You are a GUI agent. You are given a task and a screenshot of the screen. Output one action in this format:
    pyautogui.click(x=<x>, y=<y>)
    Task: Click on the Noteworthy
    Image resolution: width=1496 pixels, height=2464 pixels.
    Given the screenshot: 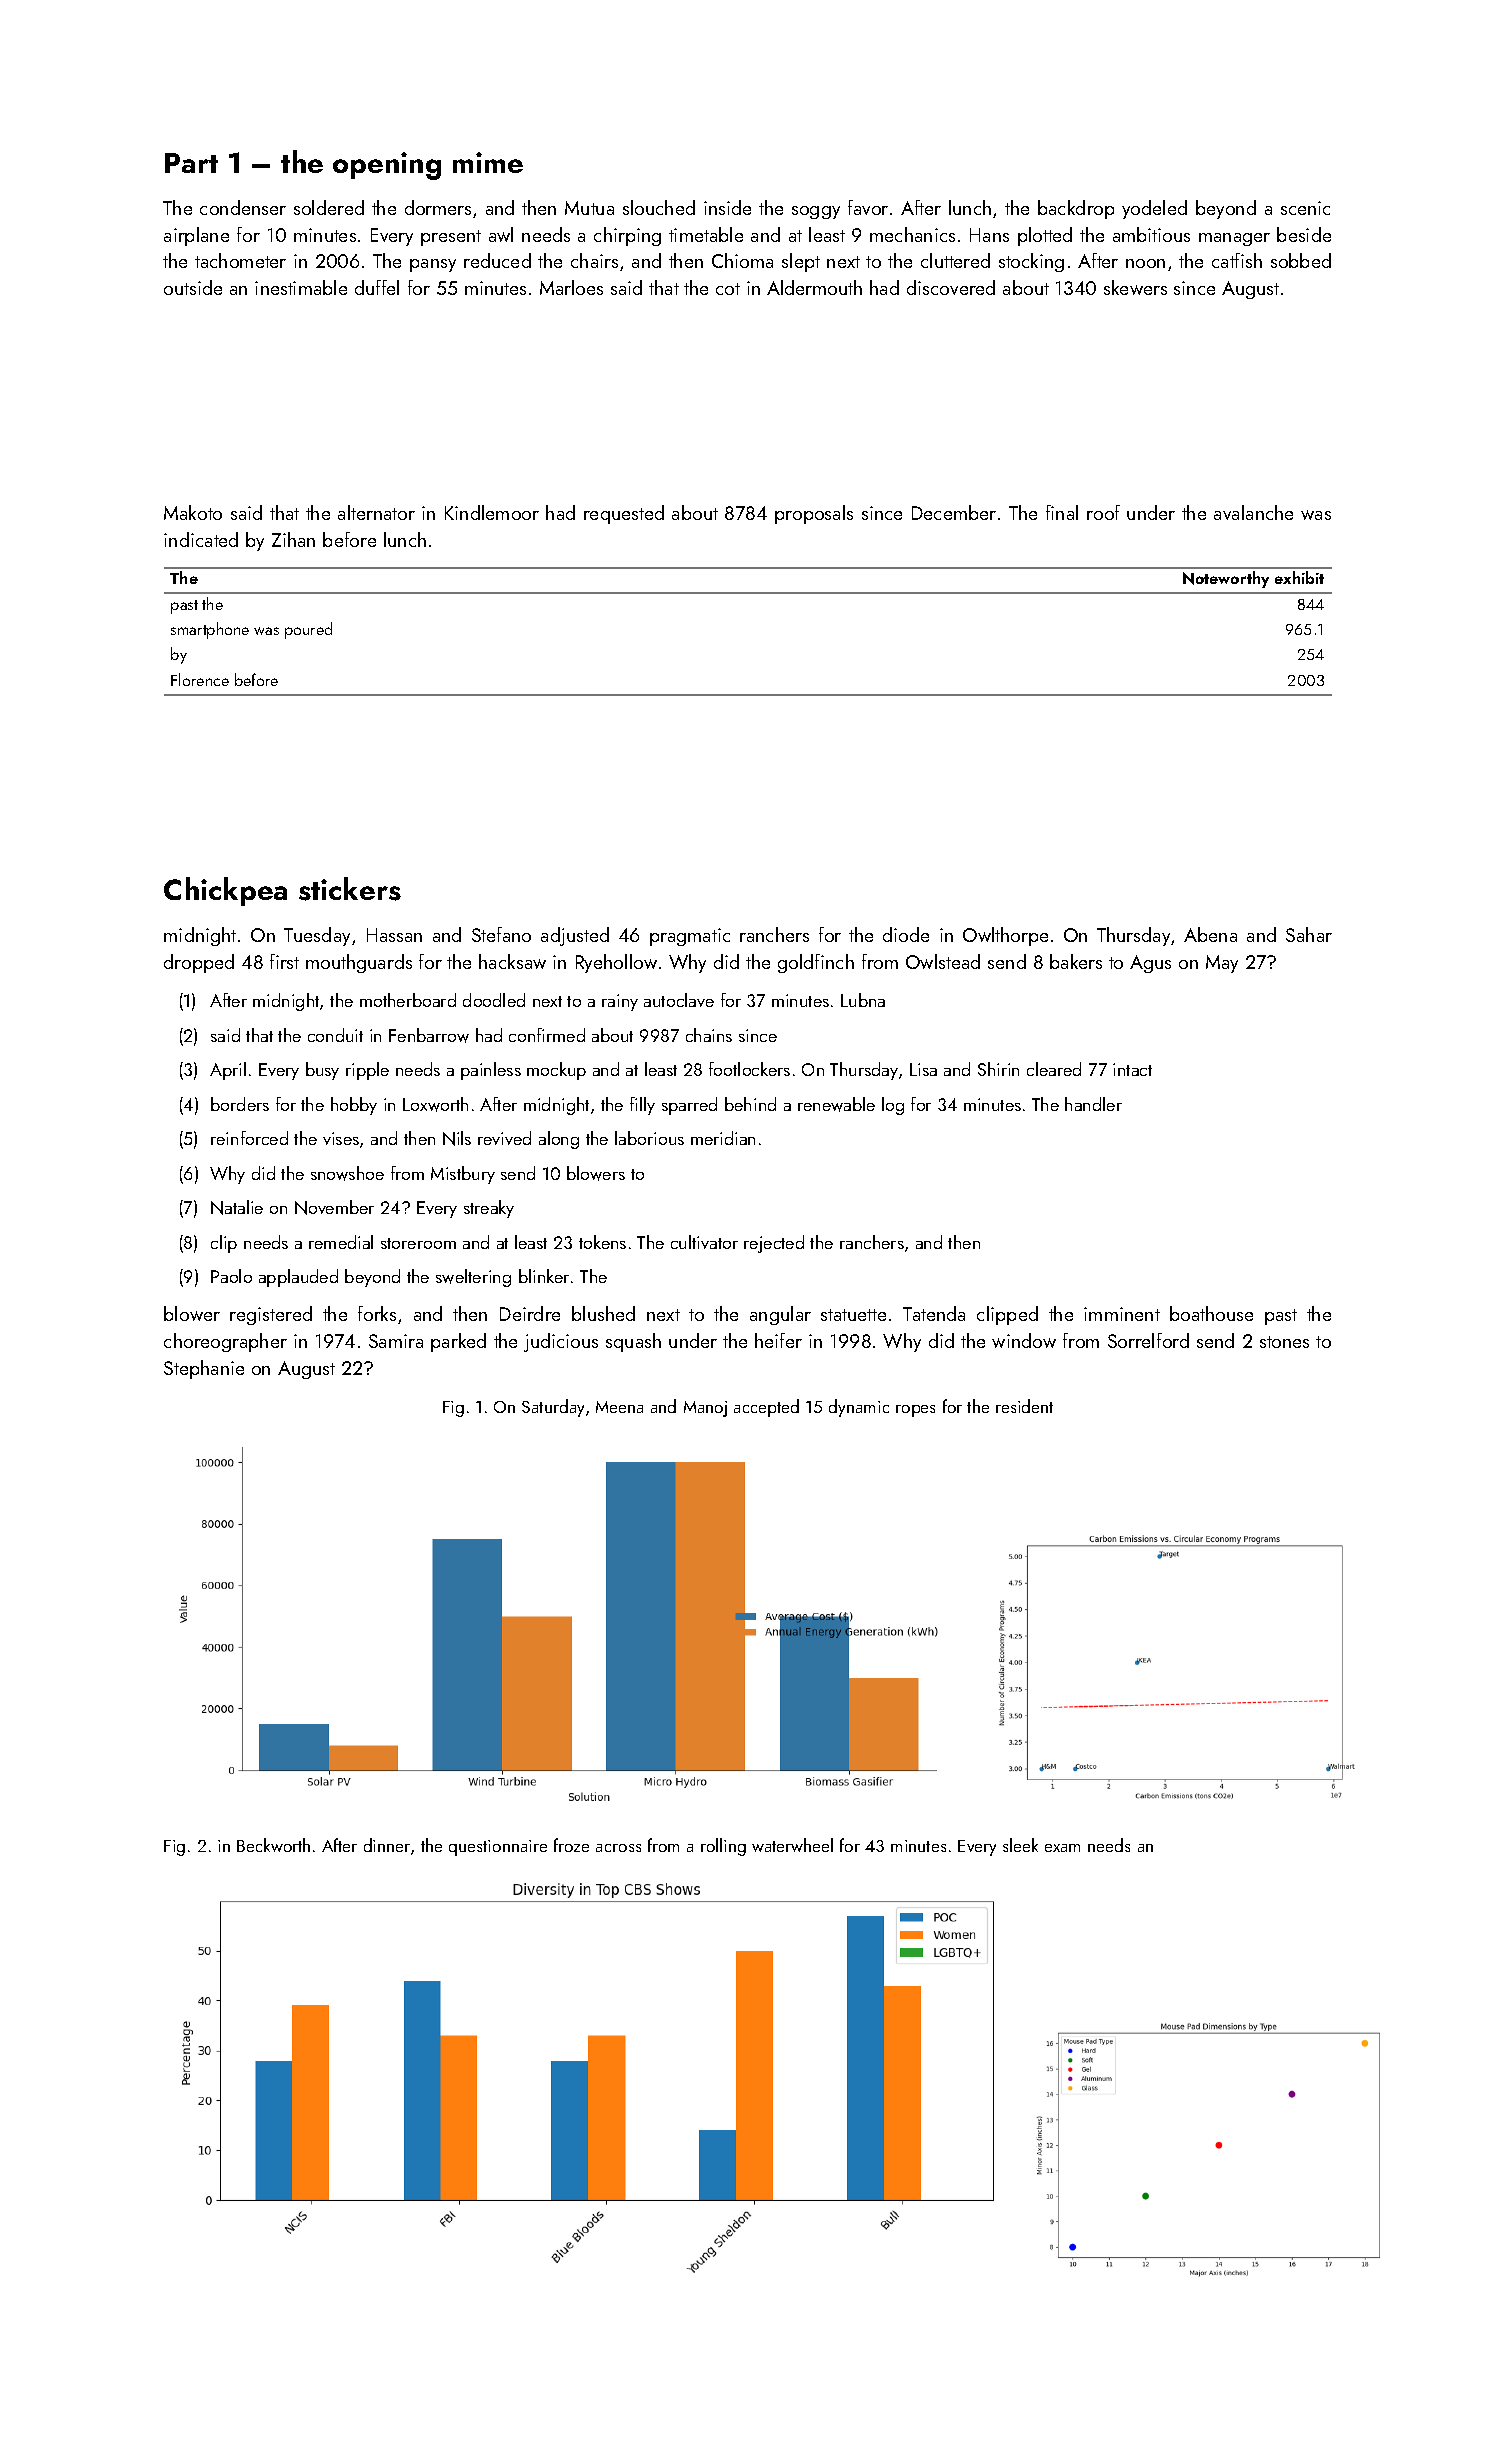 What is the action you would take?
    pyautogui.click(x=1226, y=579)
